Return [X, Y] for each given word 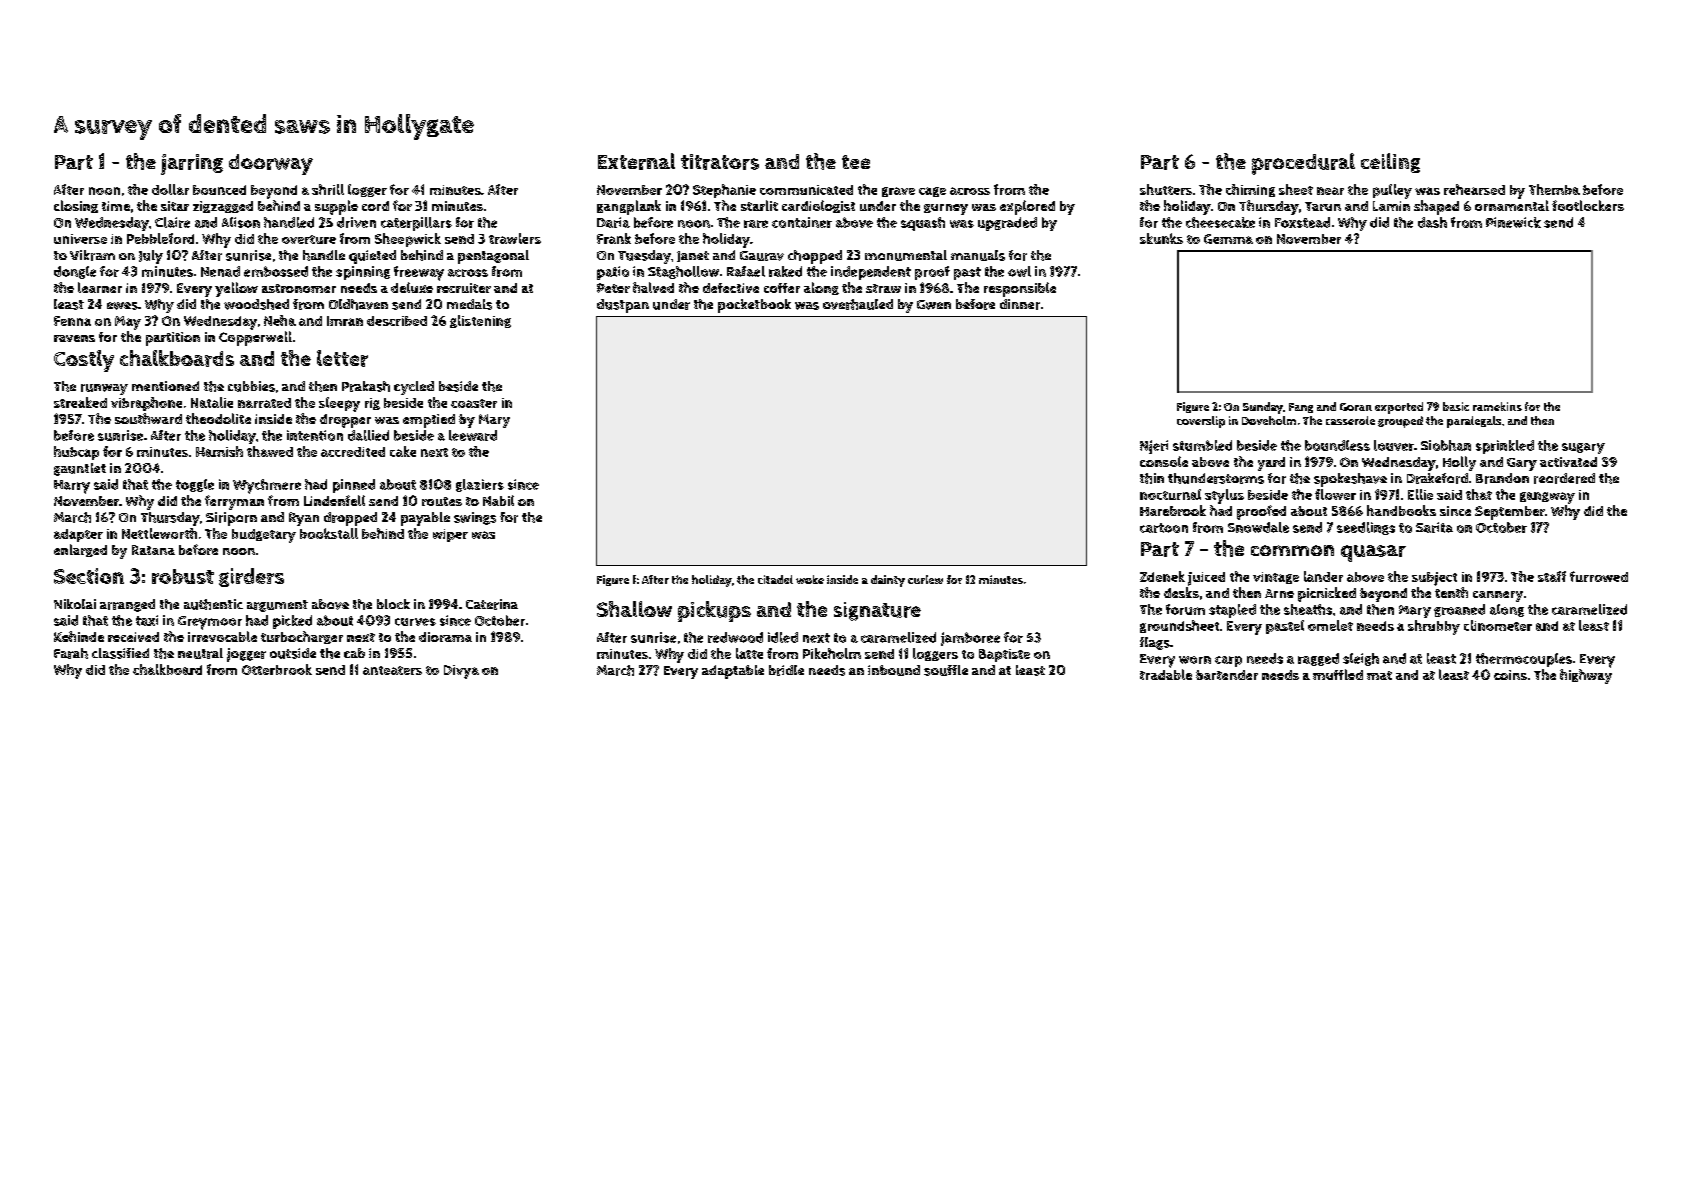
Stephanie [724, 191]
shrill [328, 189]
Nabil [498, 500]
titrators [720, 162]
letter [342, 358]
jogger [246, 655]
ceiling [1390, 163]
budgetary [264, 536]
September [1510, 513]
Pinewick [1513, 222]
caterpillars [416, 224]
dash [1432, 222]
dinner [1020, 304]
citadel [775, 579]
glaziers [480, 485]
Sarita [1434, 527]
